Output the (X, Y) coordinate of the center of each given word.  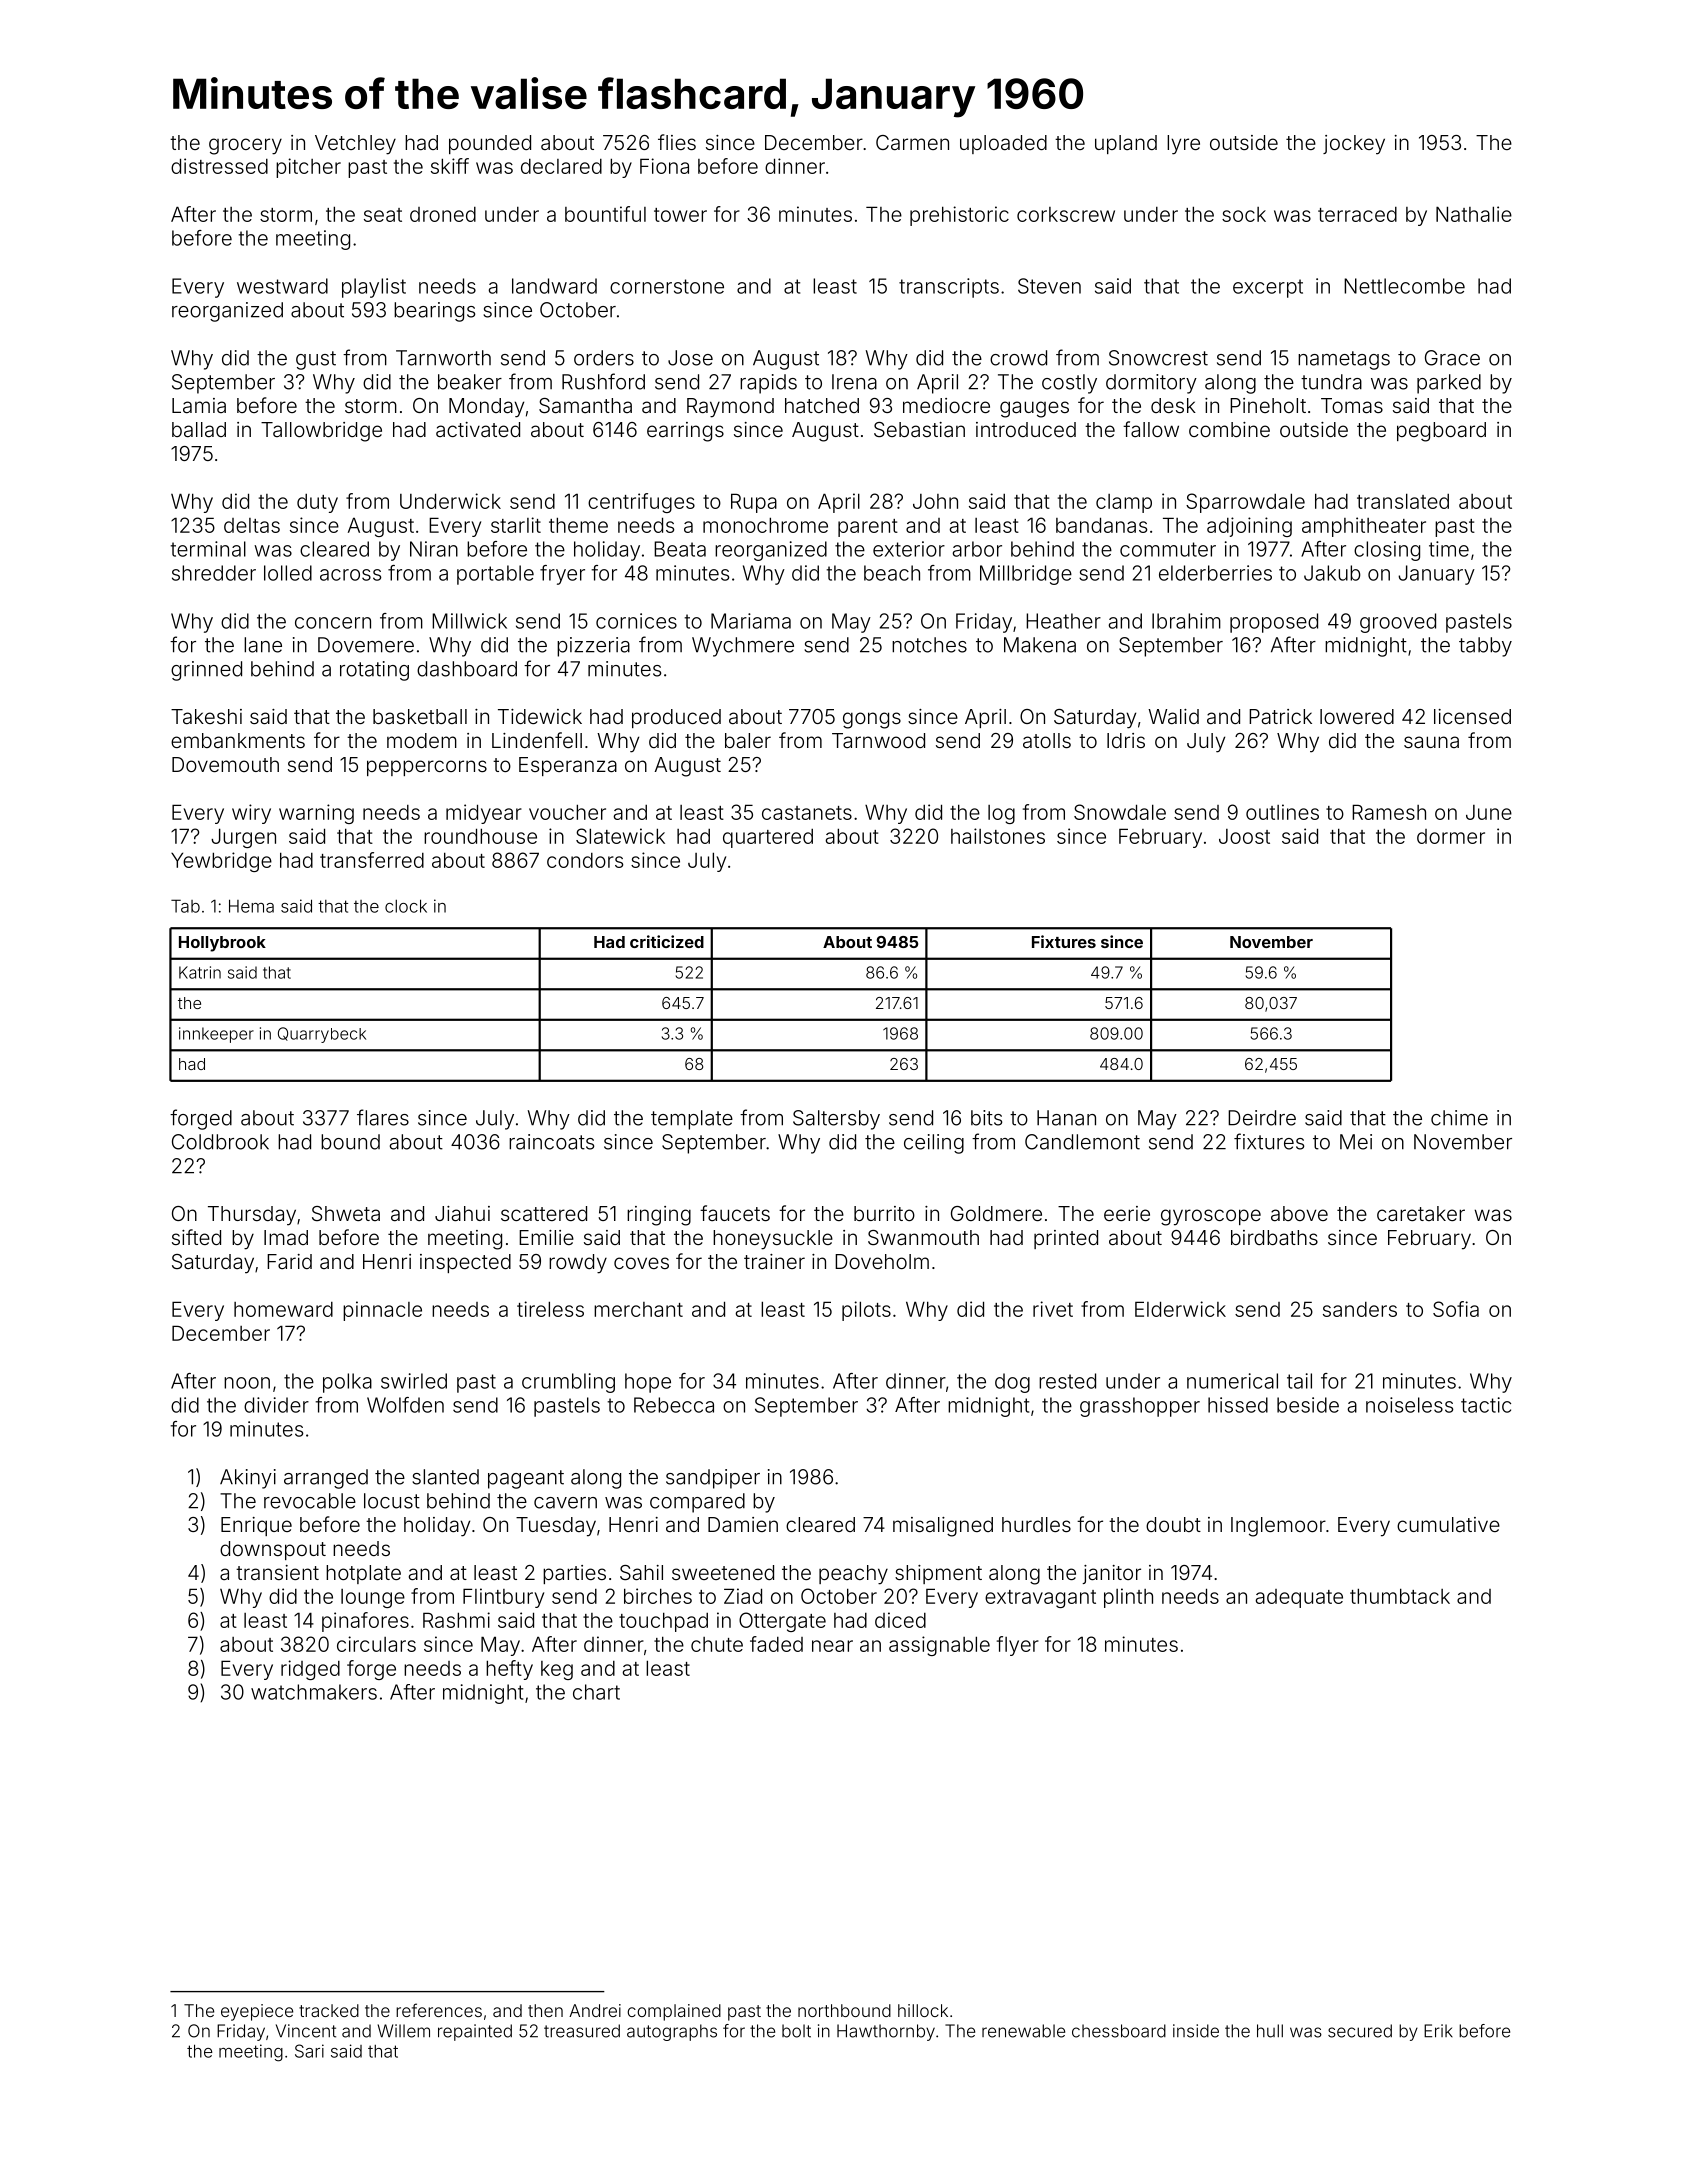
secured (1360, 2031)
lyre (1183, 145)
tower (680, 215)
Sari (309, 2051)
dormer (1451, 836)
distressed (219, 166)
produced (676, 718)
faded (776, 1644)
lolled (288, 573)
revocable (310, 1501)
